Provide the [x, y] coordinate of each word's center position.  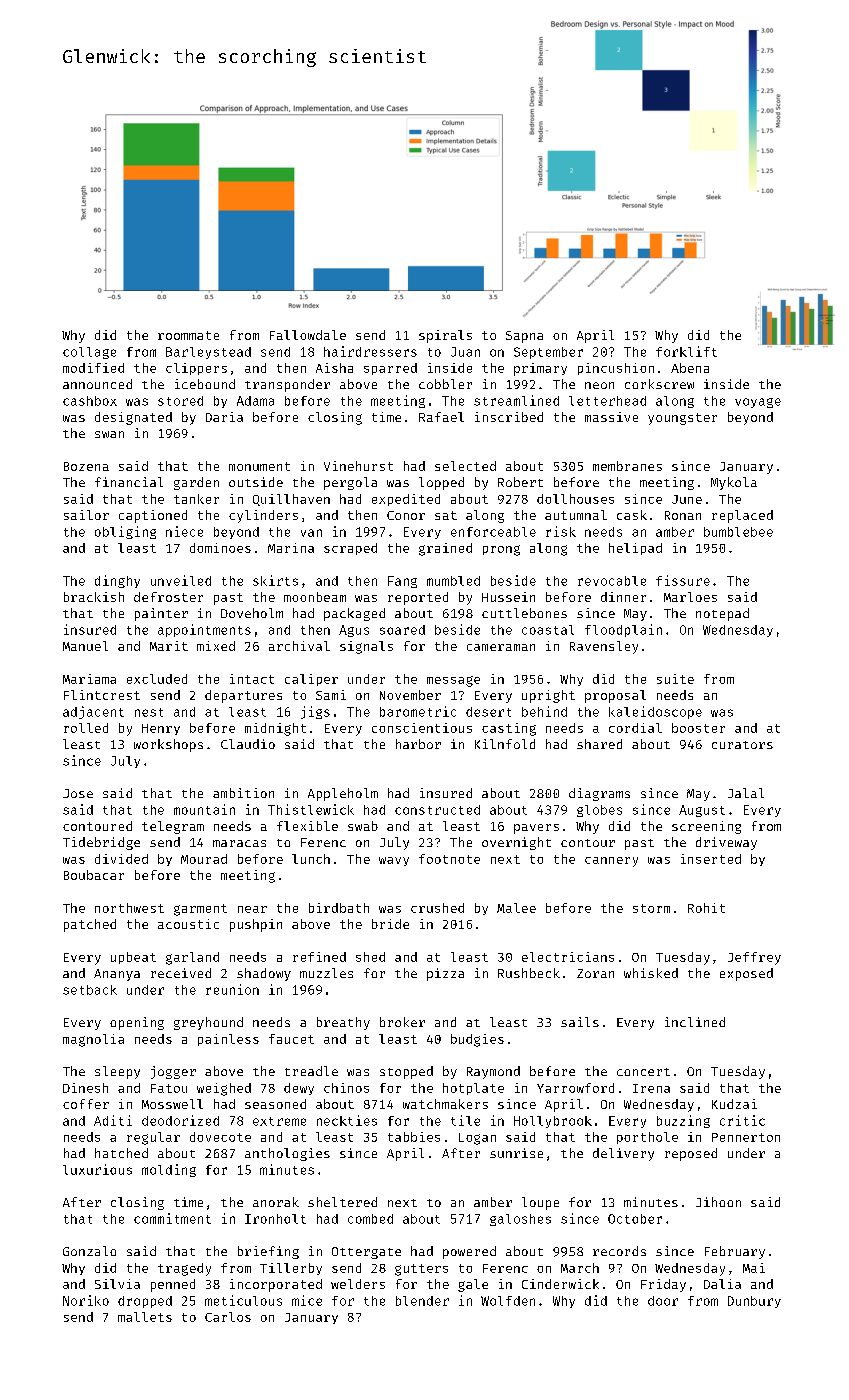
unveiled [181, 580]
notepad [722, 614]
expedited [406, 500]
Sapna [524, 337]
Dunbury [754, 1302]
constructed [437, 810]
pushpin [256, 925]
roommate [188, 335]
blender [422, 1301]
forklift [686, 351]
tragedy [184, 1269]
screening [706, 827]
